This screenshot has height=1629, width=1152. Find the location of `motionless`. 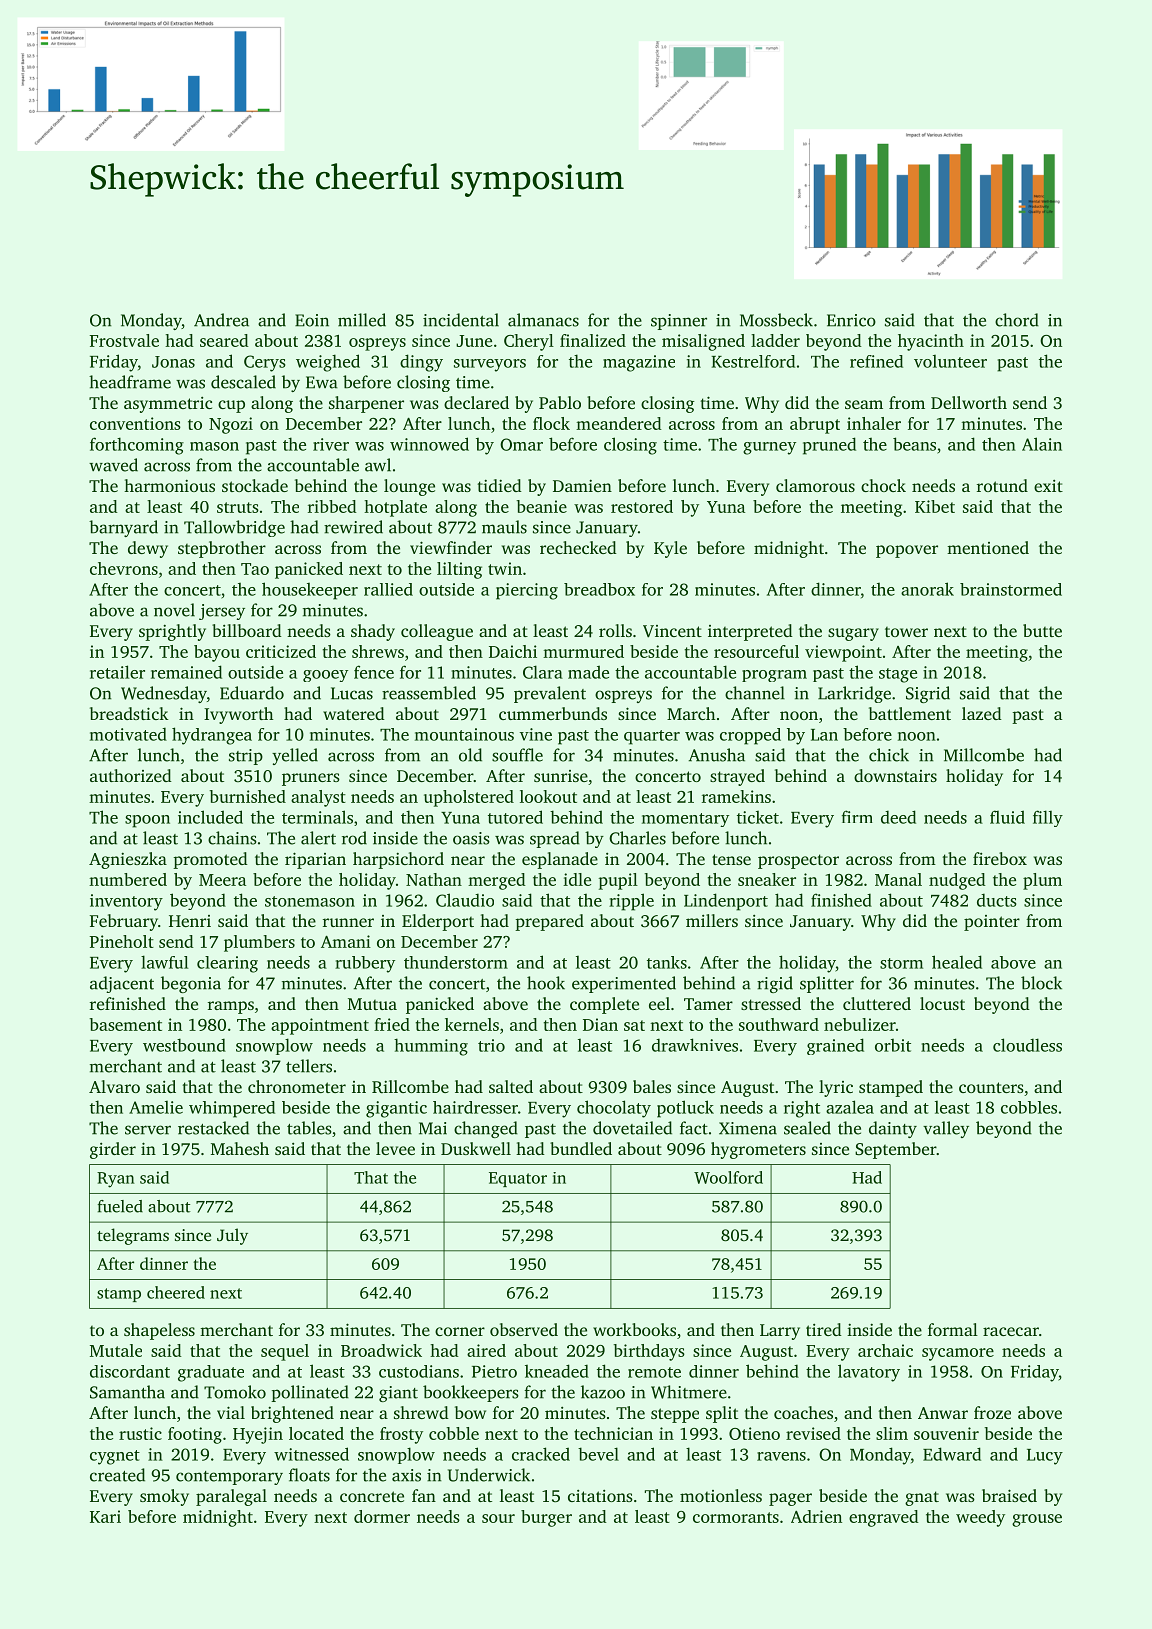

motionless is located at coordinates (721, 1495).
